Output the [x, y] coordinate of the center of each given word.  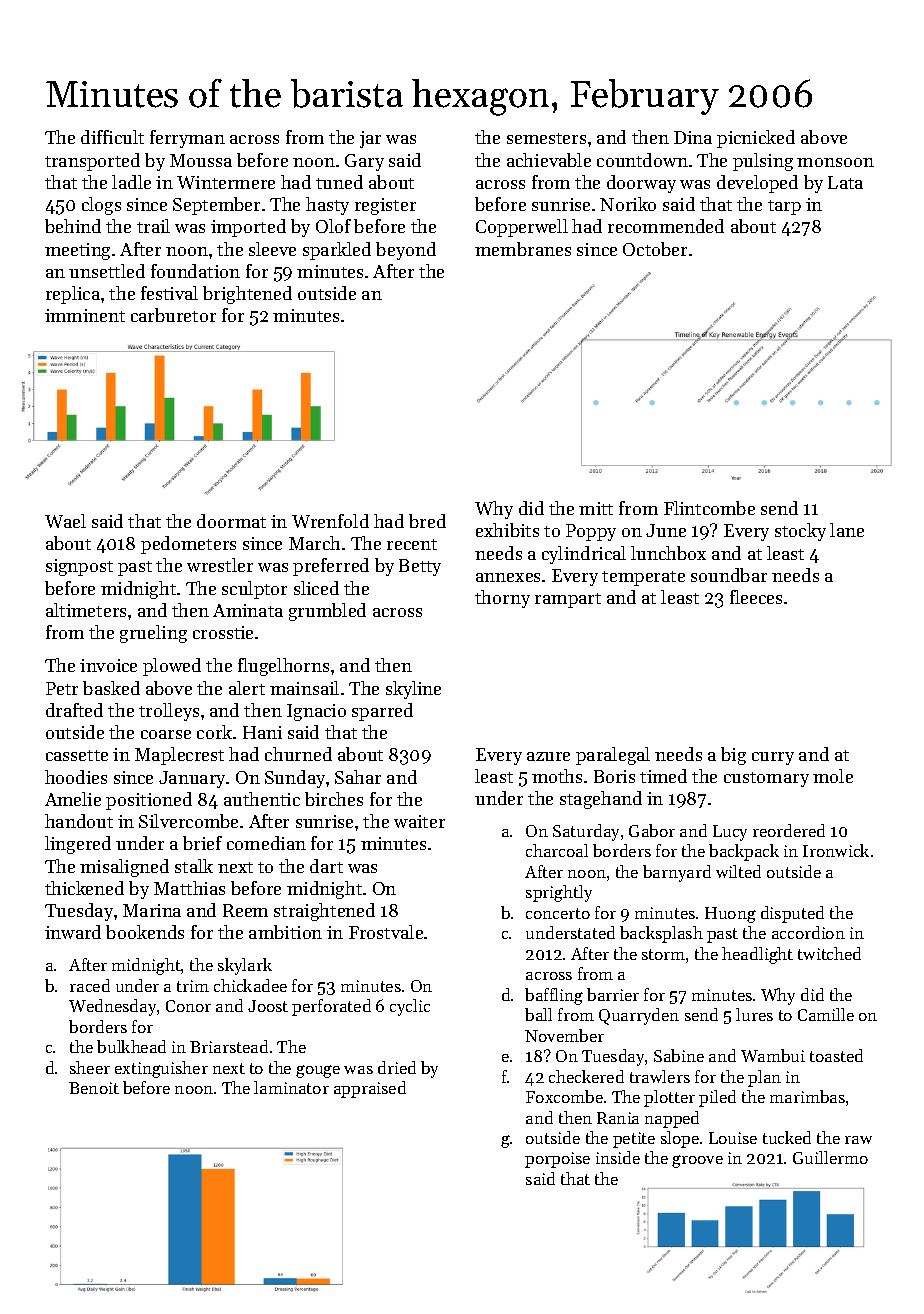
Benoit [94, 1088]
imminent [85, 315]
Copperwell [522, 228]
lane [847, 530]
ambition [285, 932]
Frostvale [386, 932]
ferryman [187, 139]
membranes [523, 249]
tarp [784, 207]
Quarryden [639, 1016]
